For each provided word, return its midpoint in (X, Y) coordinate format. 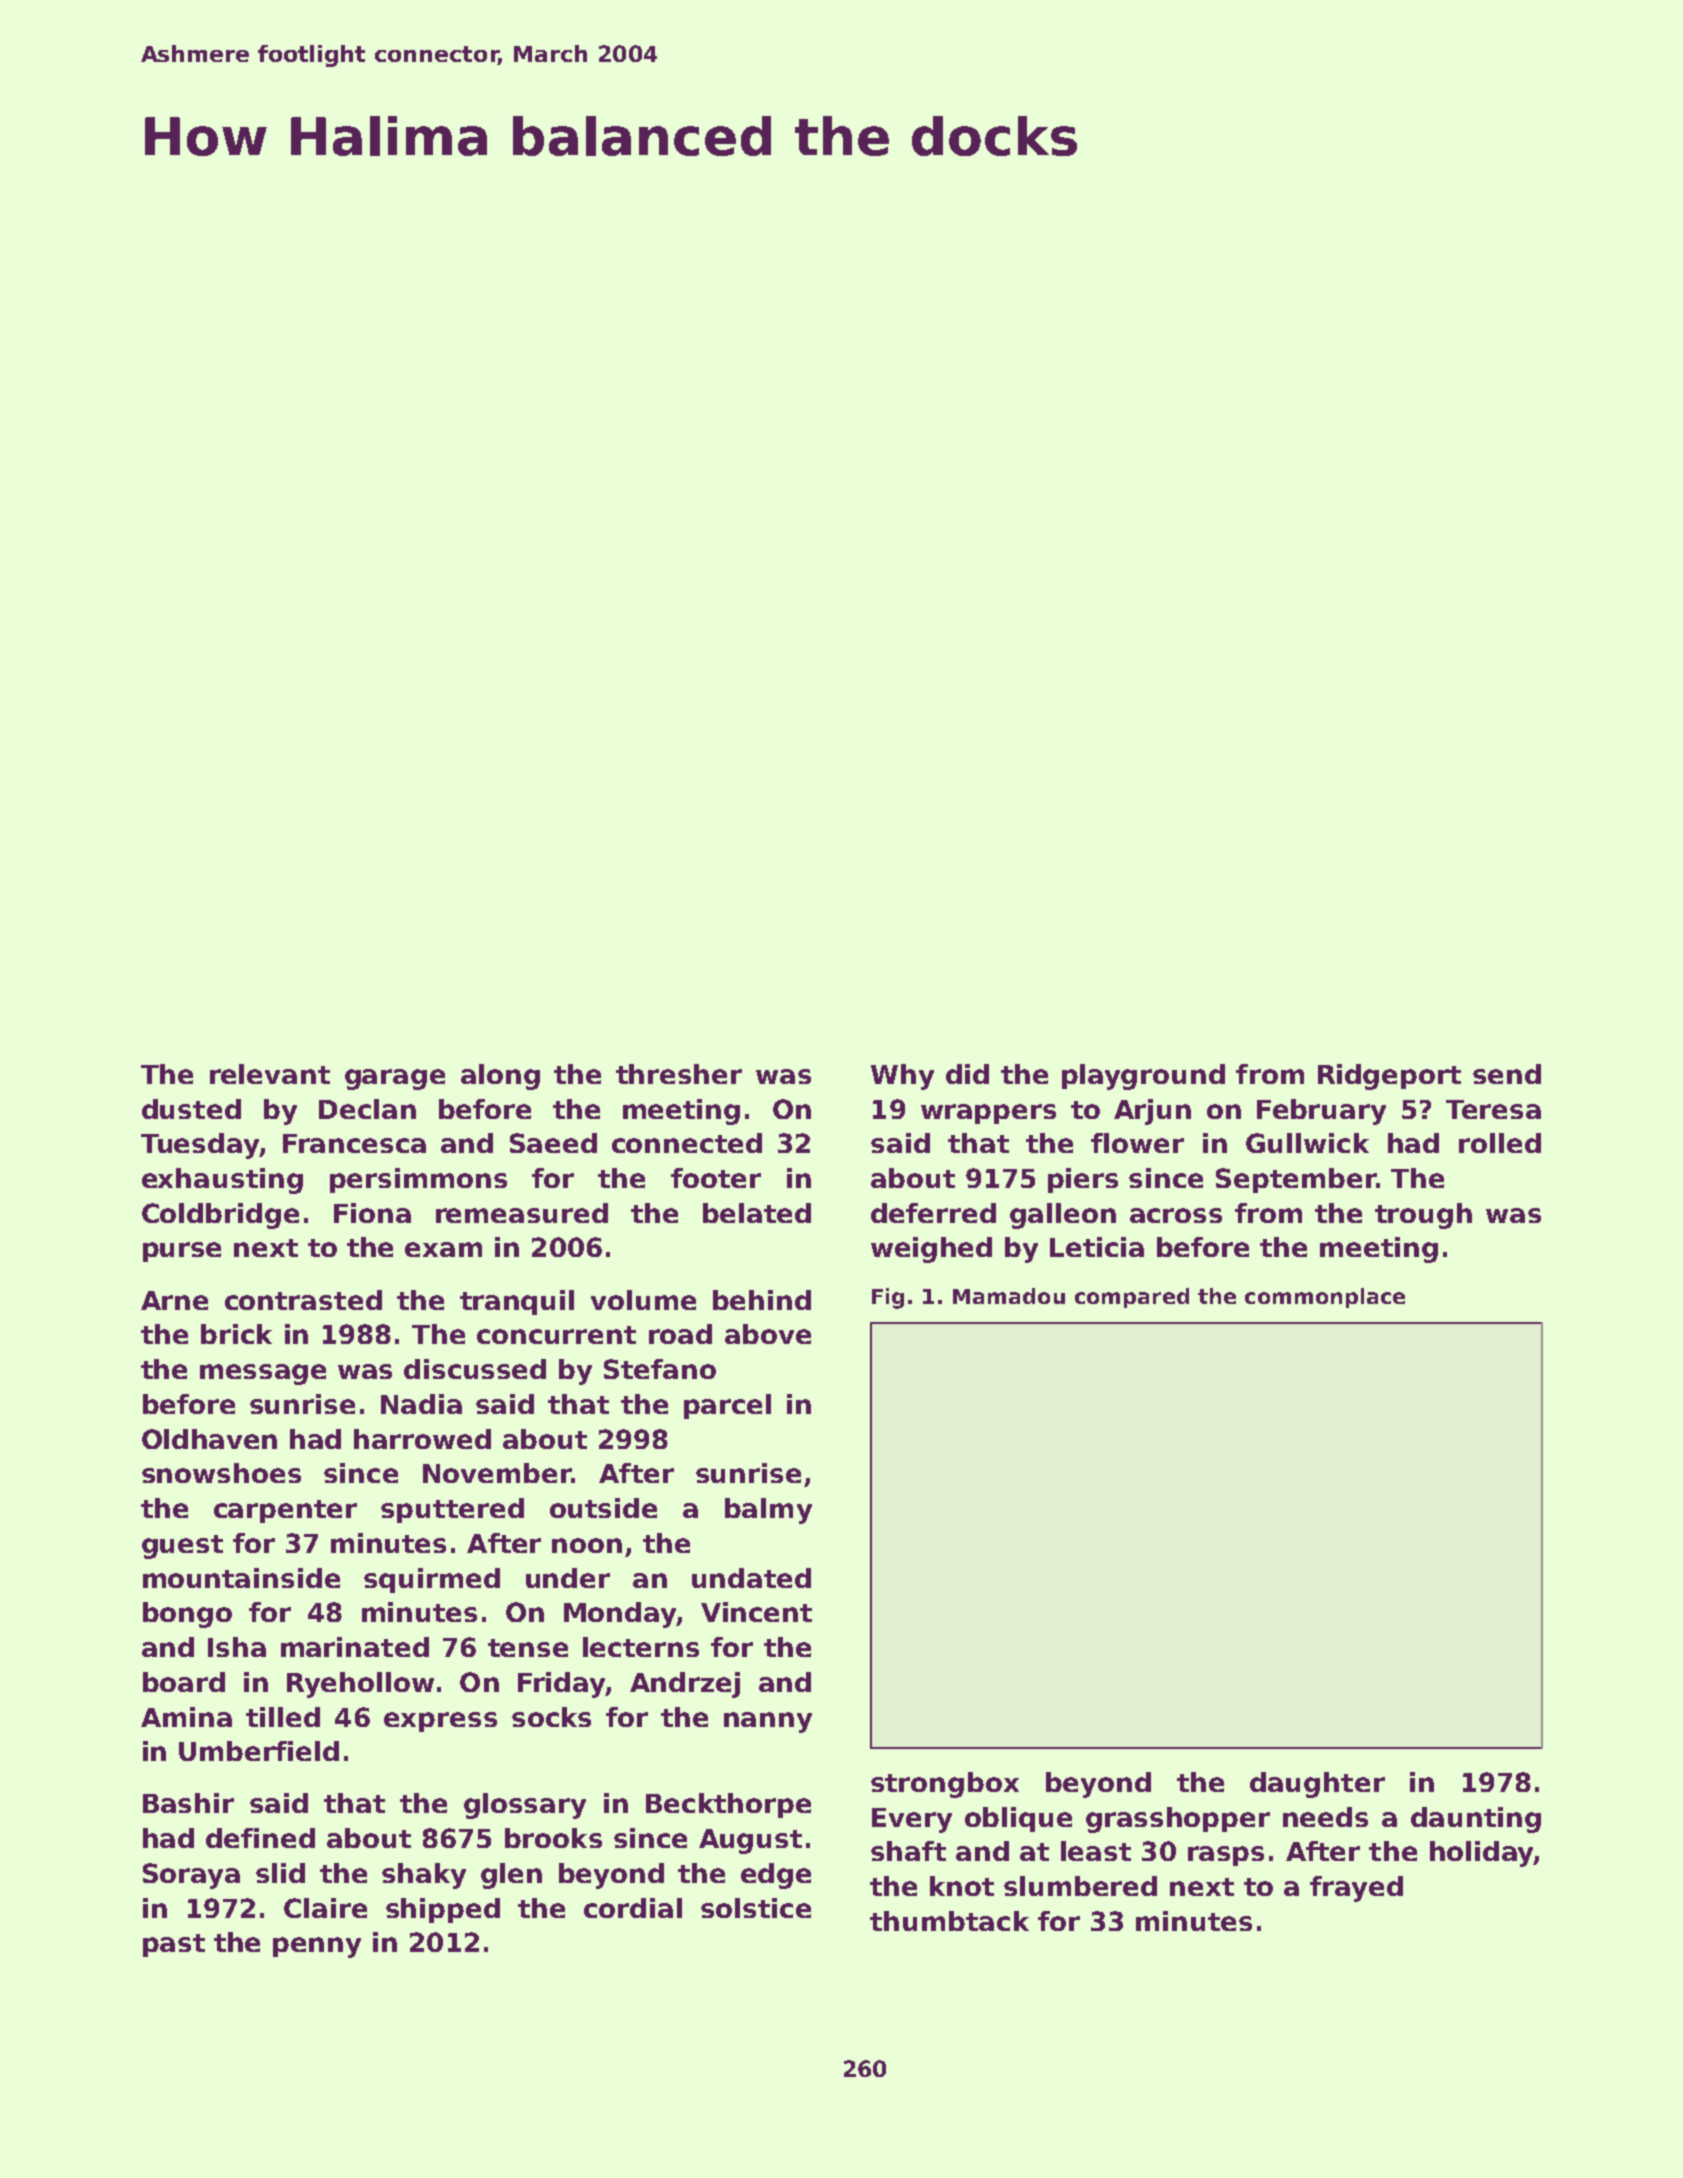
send (1507, 1074)
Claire (325, 1908)
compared (1132, 1298)
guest (182, 1547)
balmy (768, 1511)
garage (395, 1079)
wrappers (988, 1114)
